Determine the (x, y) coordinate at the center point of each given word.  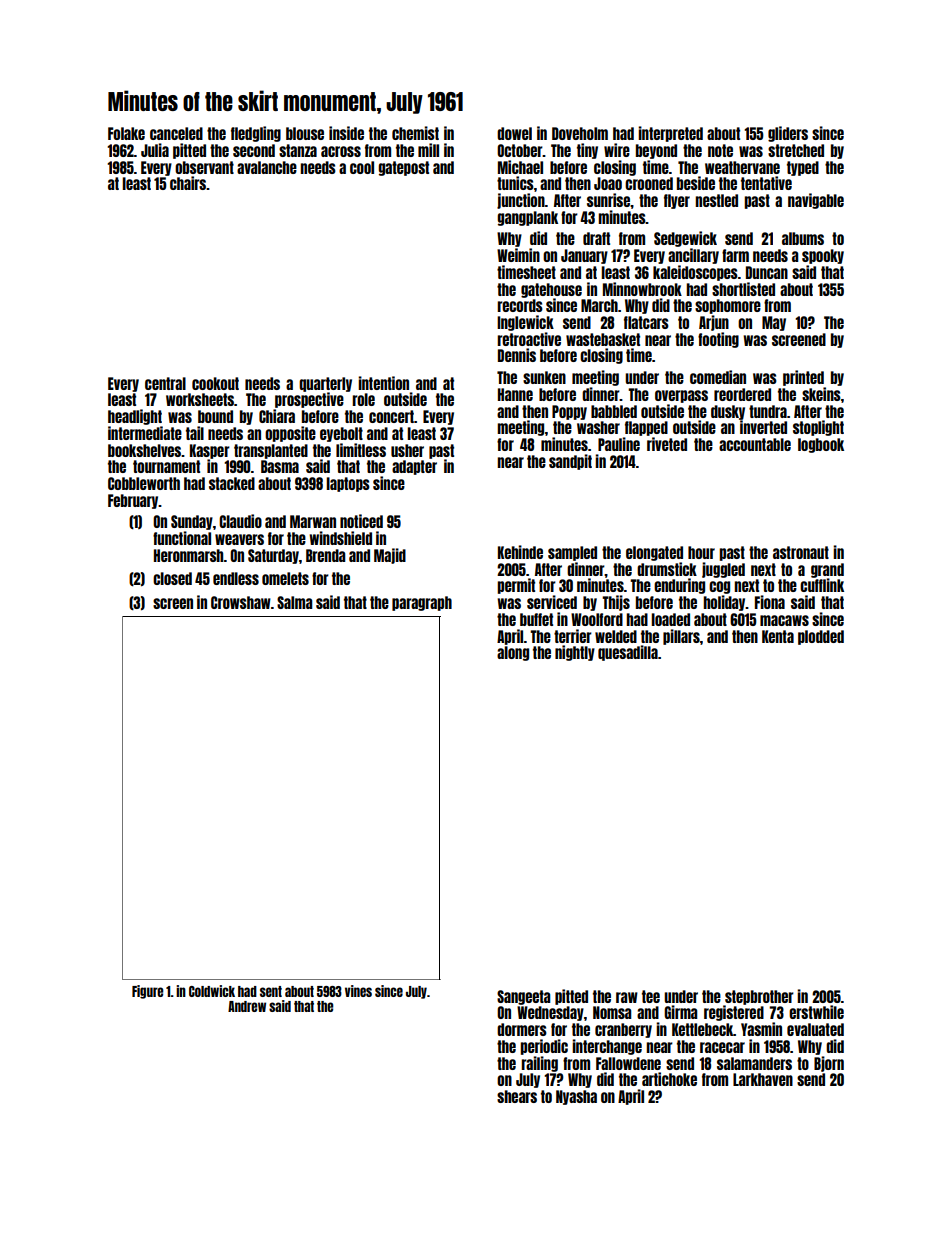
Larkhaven (763, 1079)
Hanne (515, 394)
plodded (821, 637)
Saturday (273, 556)
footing (718, 340)
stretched (796, 150)
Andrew (247, 1006)
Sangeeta (523, 997)
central (165, 383)
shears (517, 1096)
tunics (515, 183)
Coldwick (212, 991)
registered (734, 1013)
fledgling (256, 134)
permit (516, 586)
